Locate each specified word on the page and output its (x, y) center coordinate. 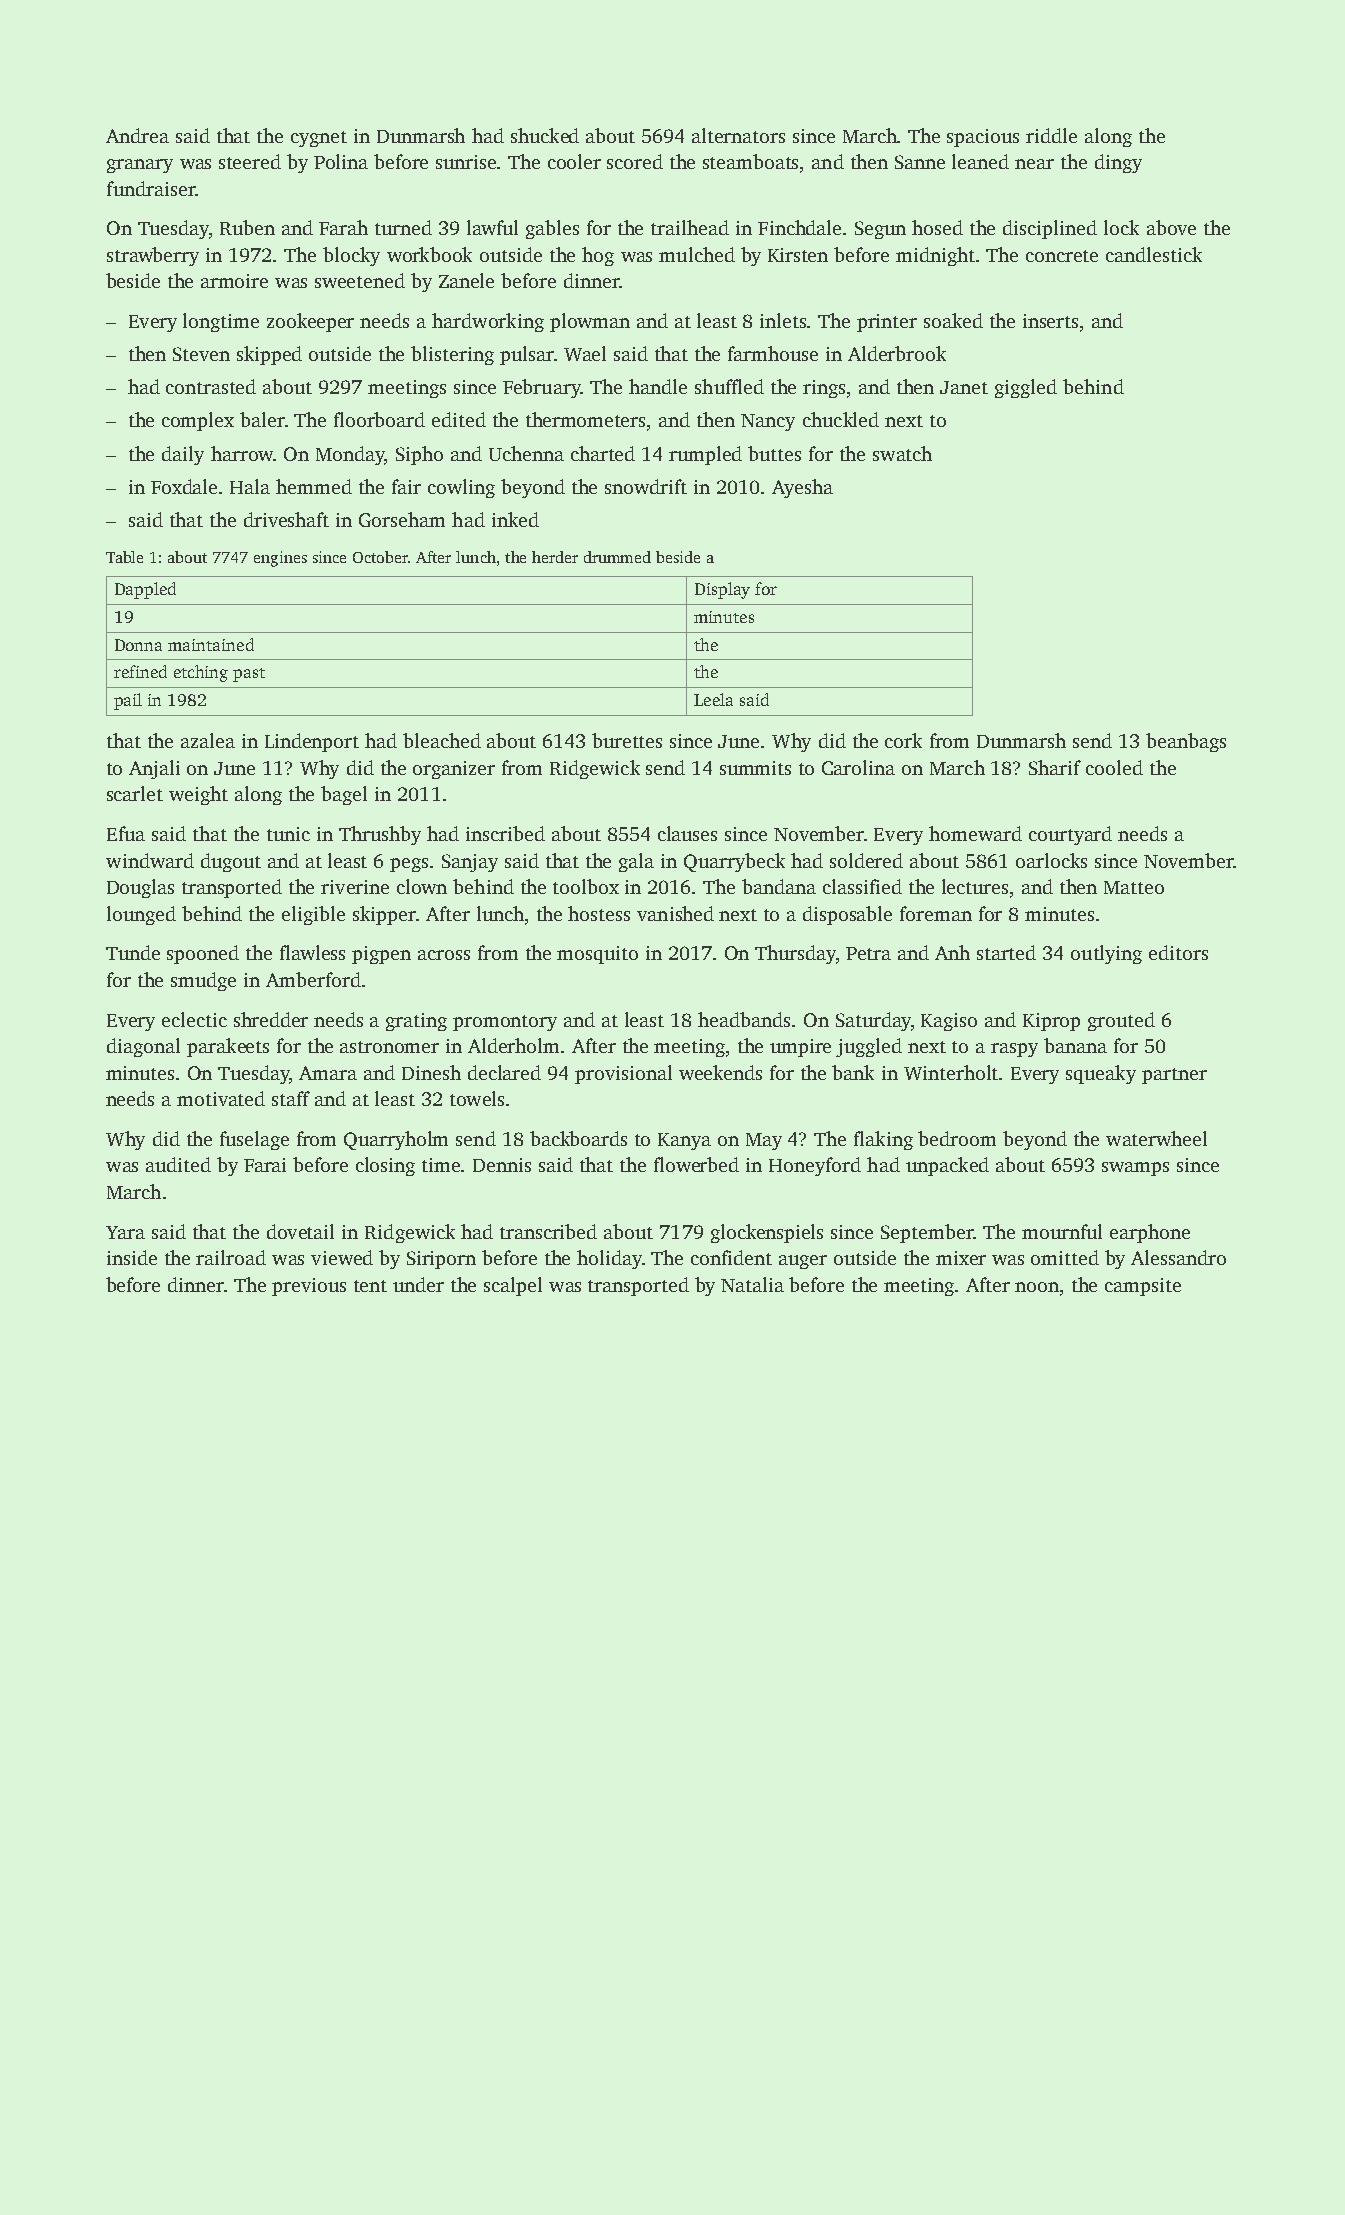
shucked (545, 135)
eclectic (194, 1019)
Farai (265, 1165)
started (1006, 952)
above (1171, 227)
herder (555, 557)
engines (280, 559)
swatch (902, 453)
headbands (744, 1019)
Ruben (247, 227)
